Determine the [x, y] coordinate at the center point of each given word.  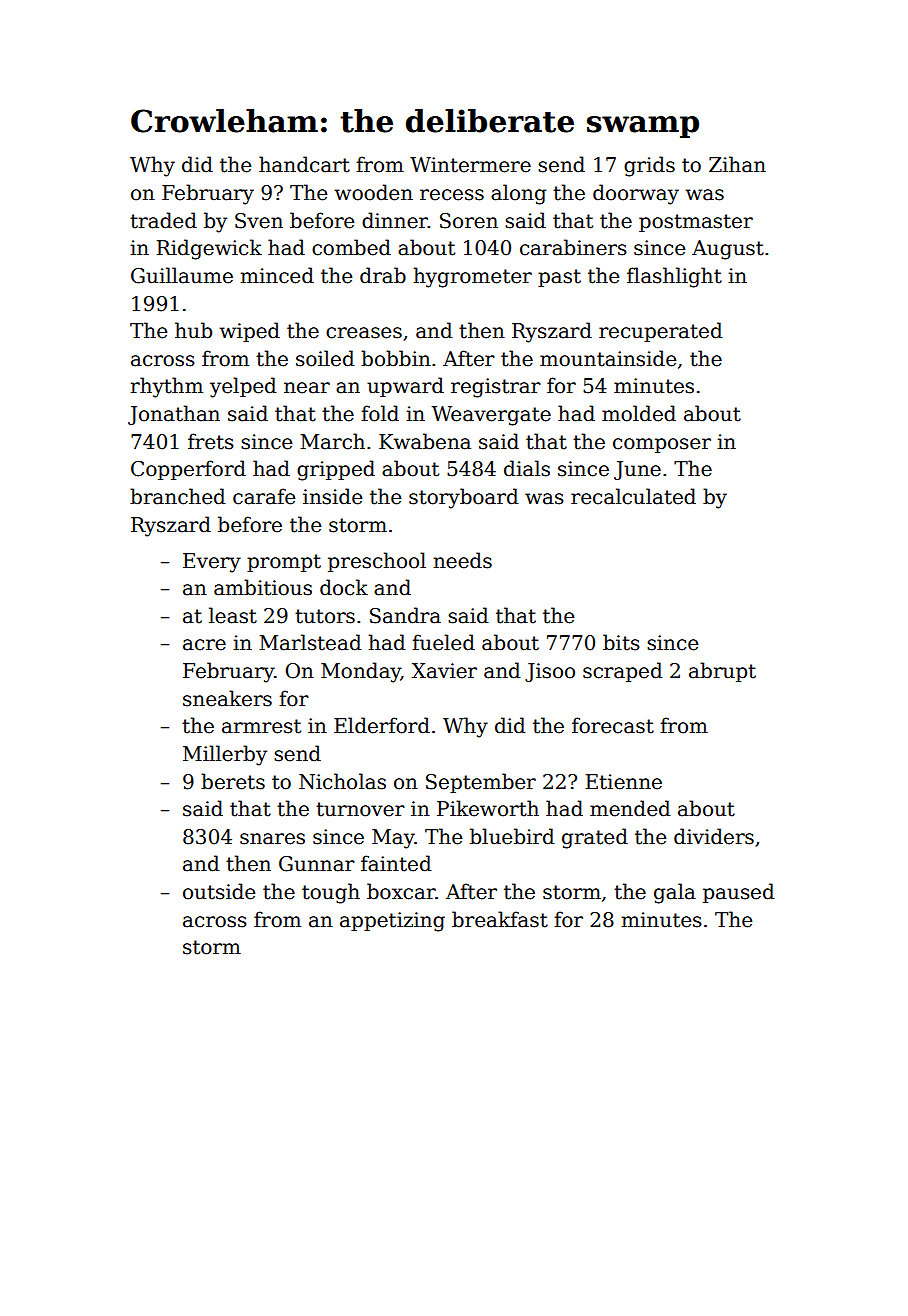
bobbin [396, 358]
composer [662, 445]
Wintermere [470, 165]
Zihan [737, 164]
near [307, 388]
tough [331, 893]
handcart [304, 164]
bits [621, 642]
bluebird [512, 836]
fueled [443, 642]
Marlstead [310, 642]
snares [272, 839]
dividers [714, 836]
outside [219, 891]
